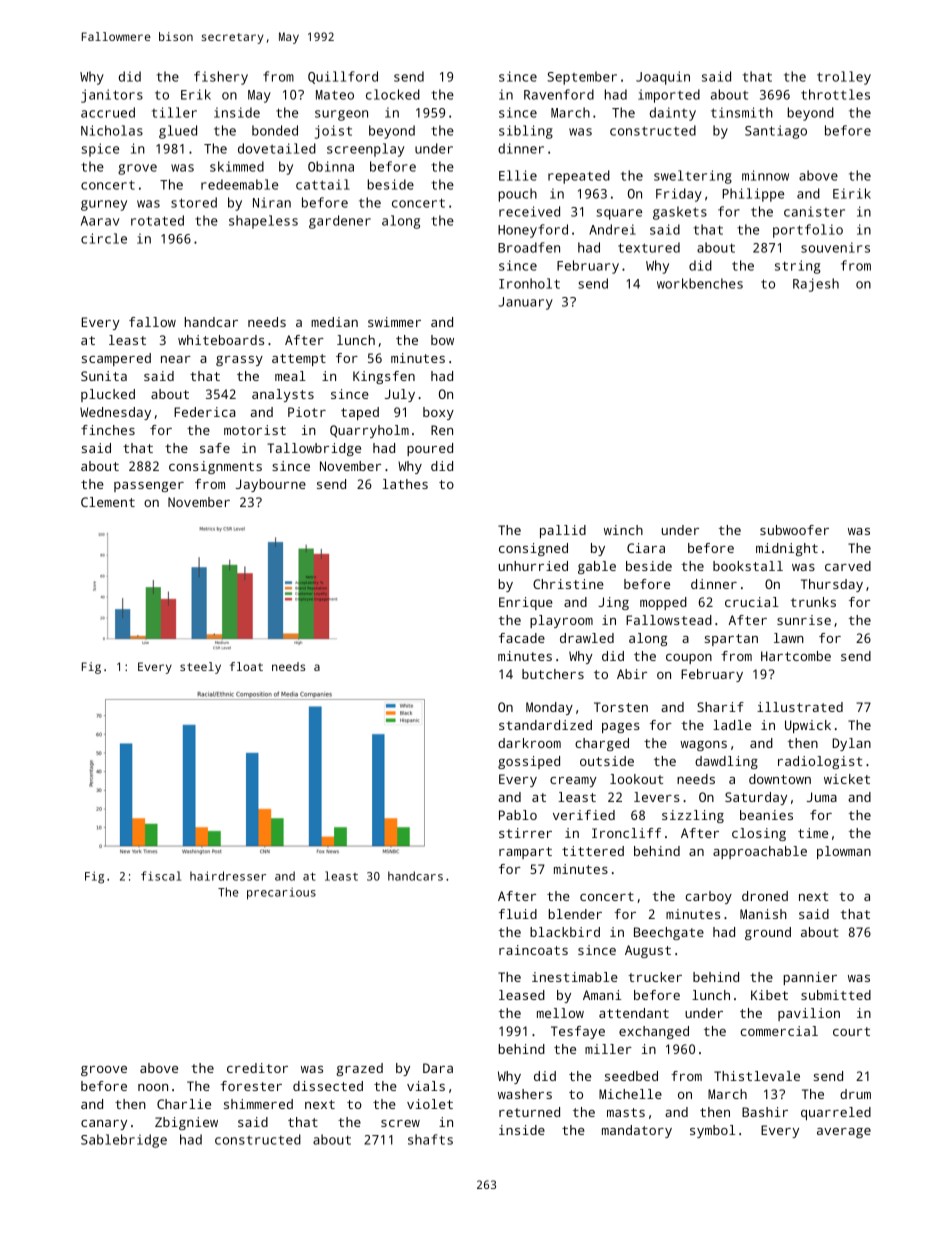  What do you see at coordinates (124, 1141) in the screenshot?
I see `Sablebridge` at bounding box center [124, 1141].
